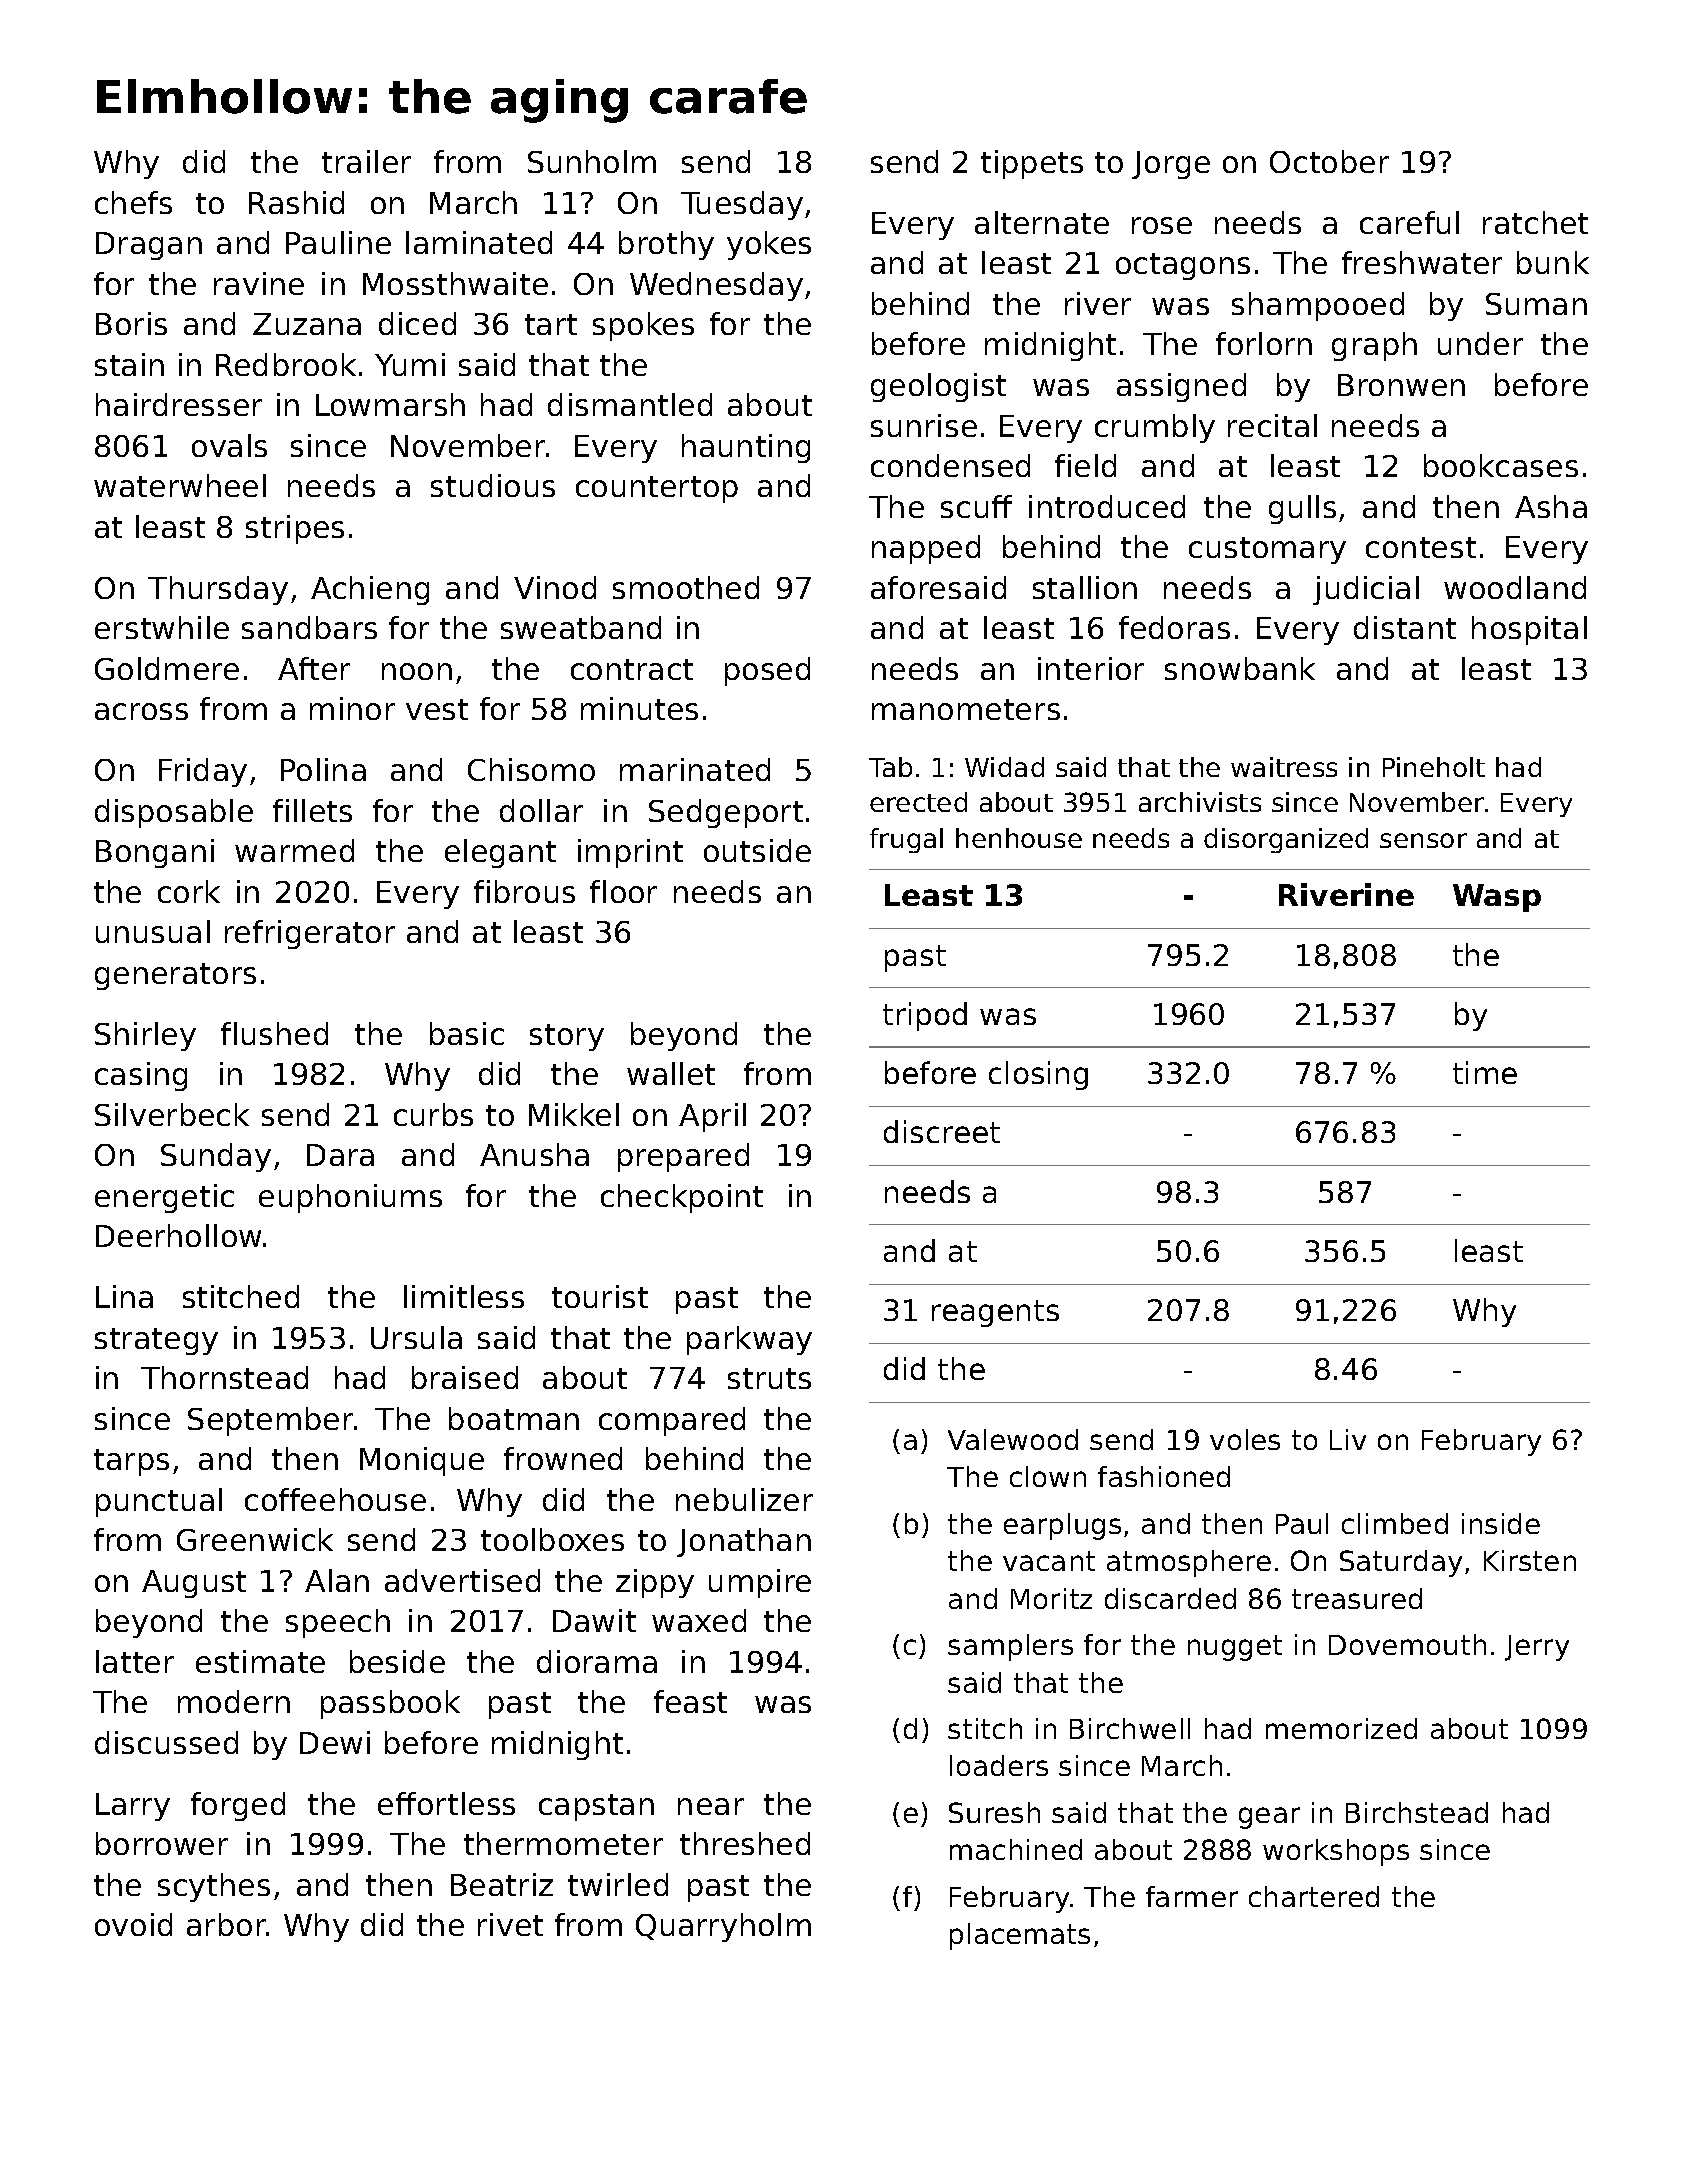 The width and height of the screenshot is (1683, 2178). I want to click on Thursday, so click(218, 590).
